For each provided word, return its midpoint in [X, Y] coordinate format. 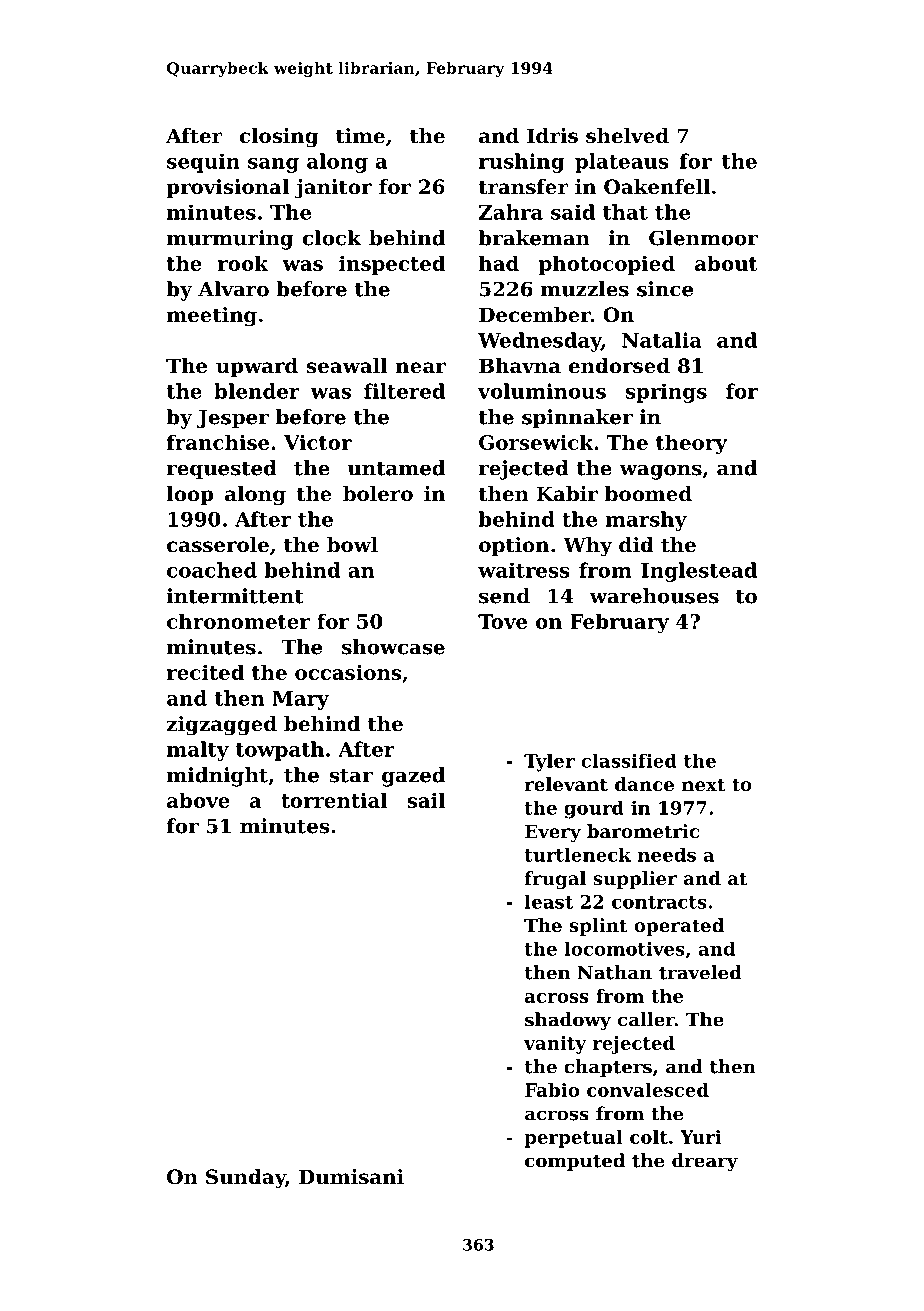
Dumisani [351, 1177]
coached [212, 570]
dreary [705, 1162]
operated [679, 927]
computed [575, 1162]
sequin [203, 163]
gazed [413, 777]
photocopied [607, 265]
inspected [392, 265]
